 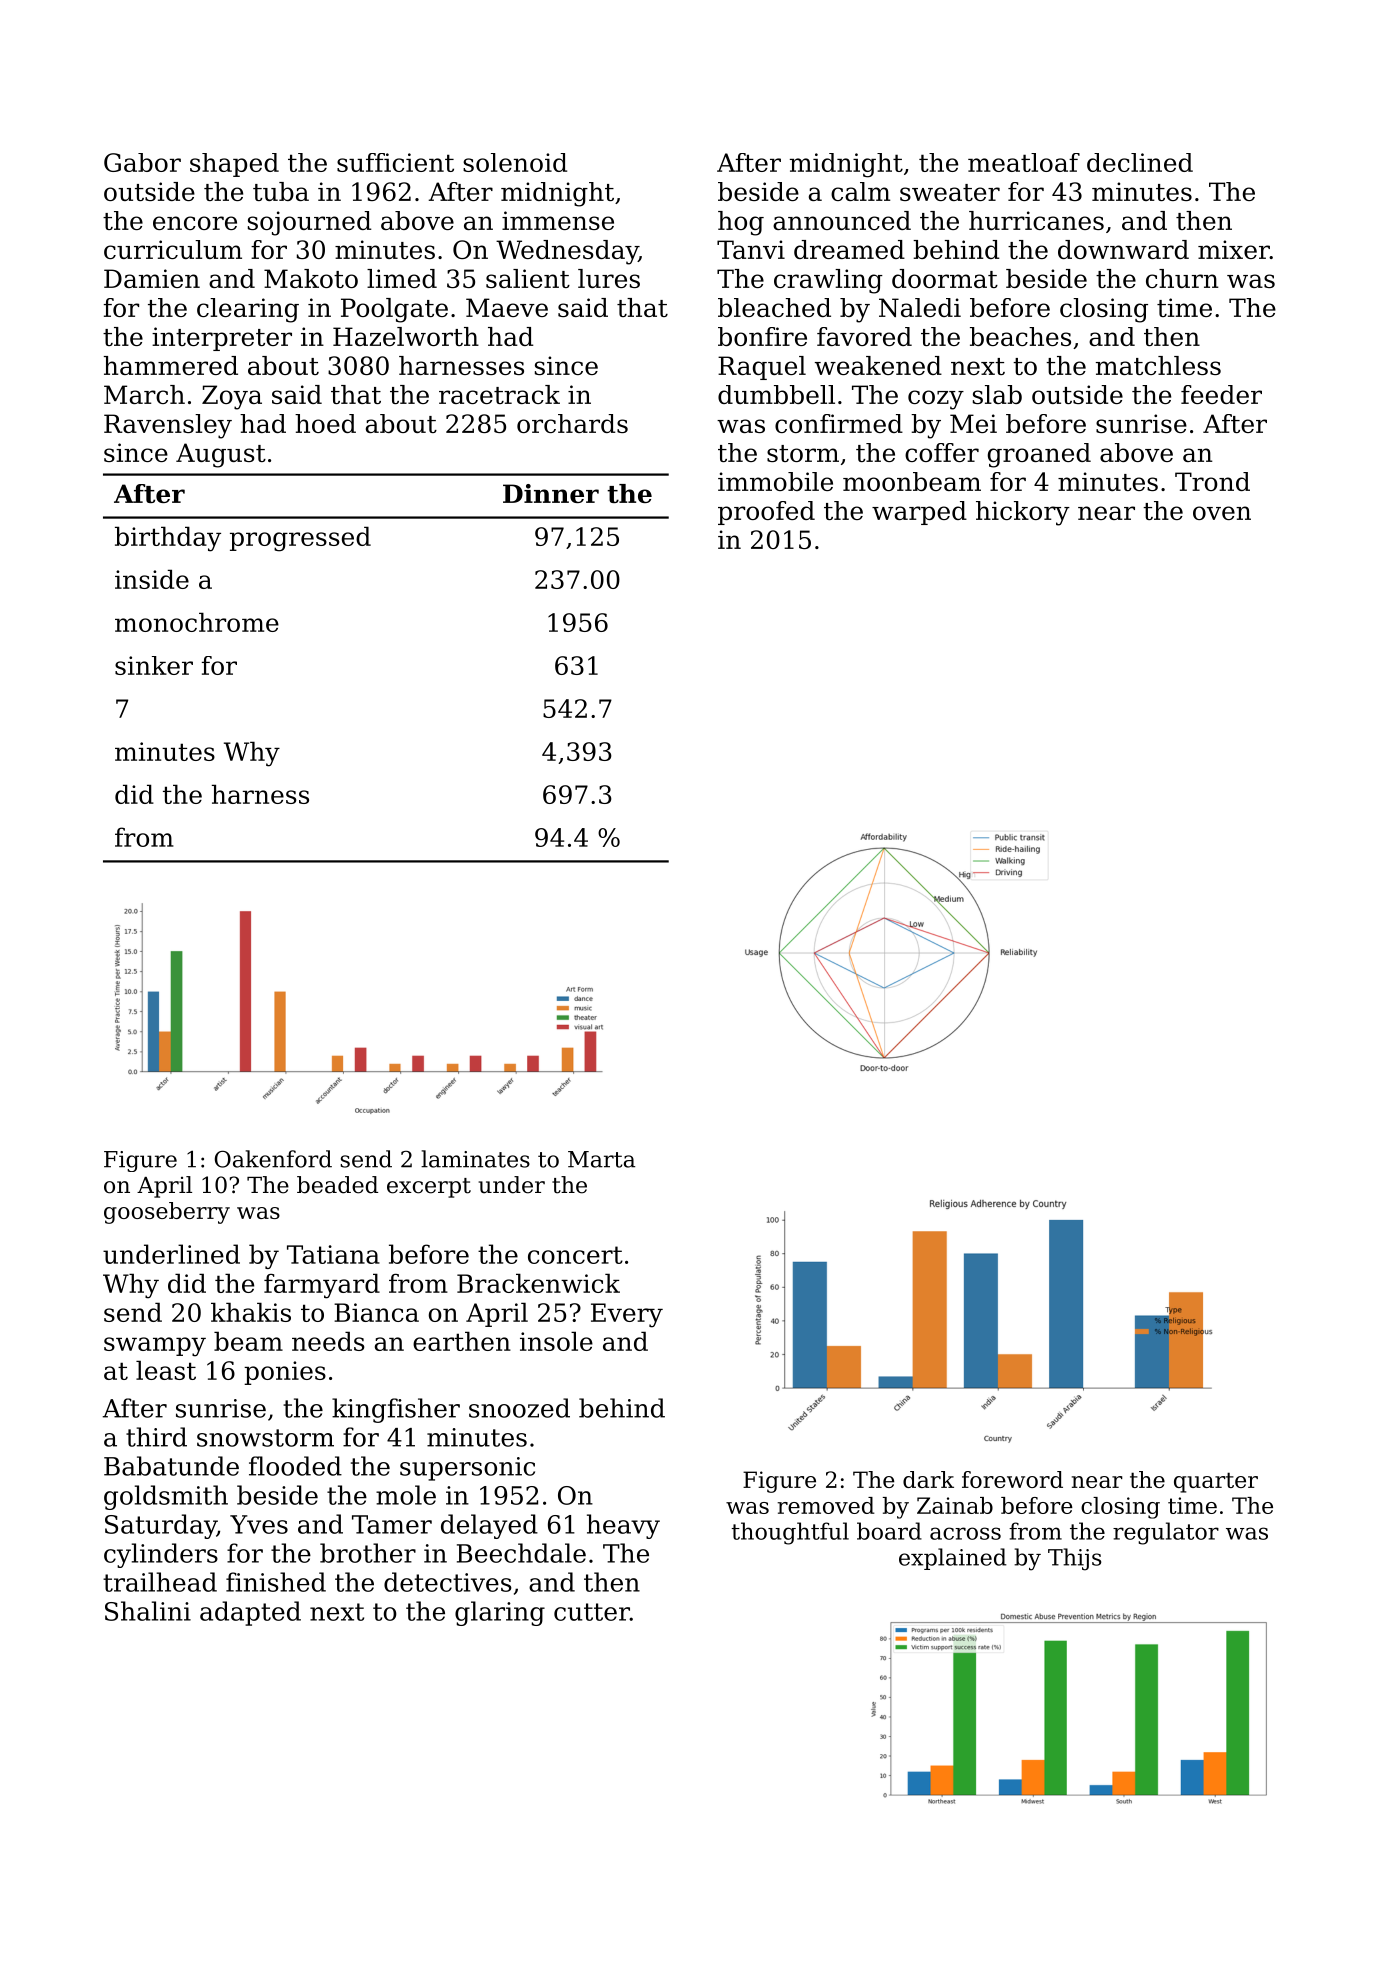 What do you see at coordinates (167, 1213) in the document?
I see `gooseberry` at bounding box center [167, 1213].
